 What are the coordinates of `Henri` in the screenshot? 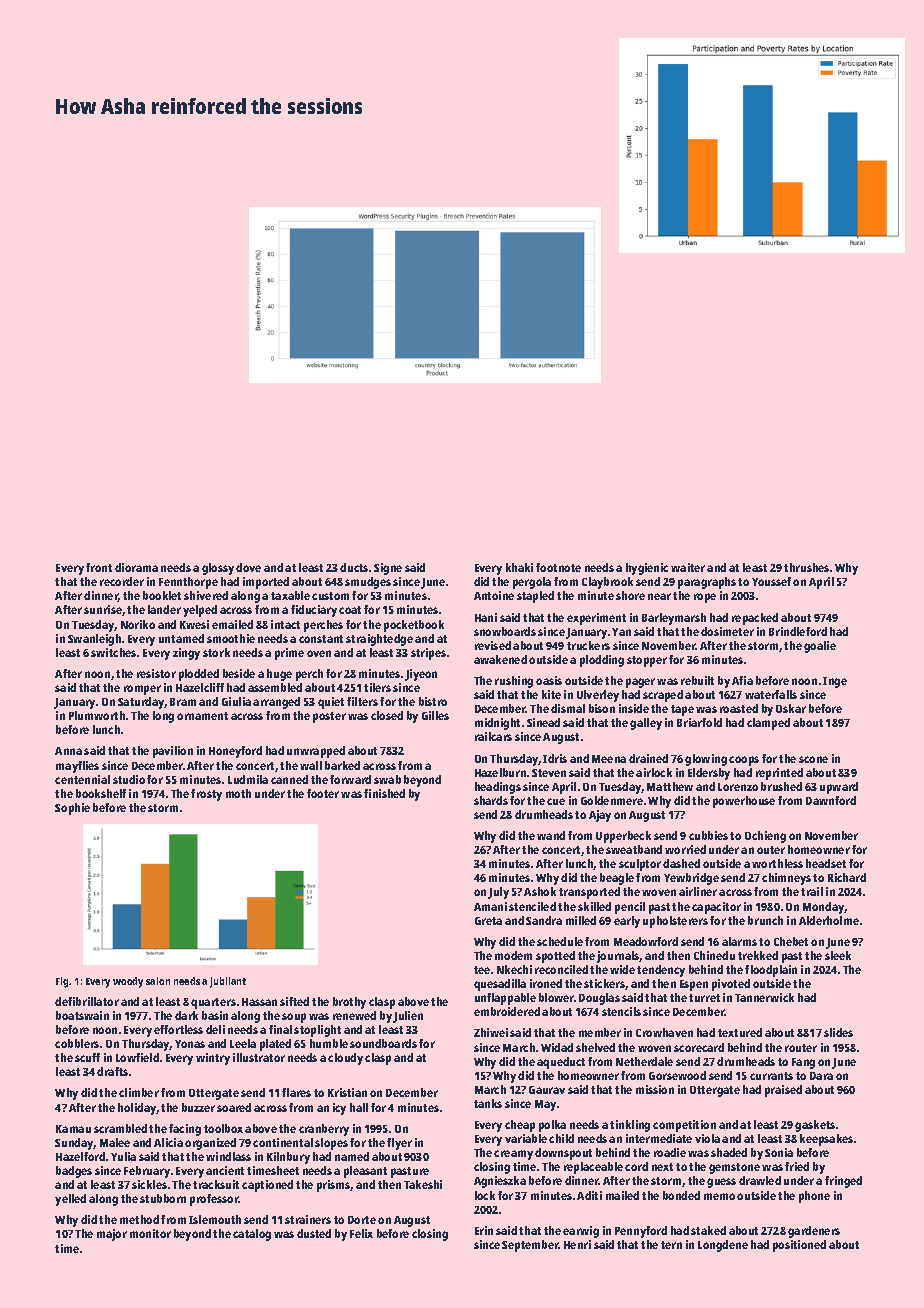 It's located at (577, 1244).
